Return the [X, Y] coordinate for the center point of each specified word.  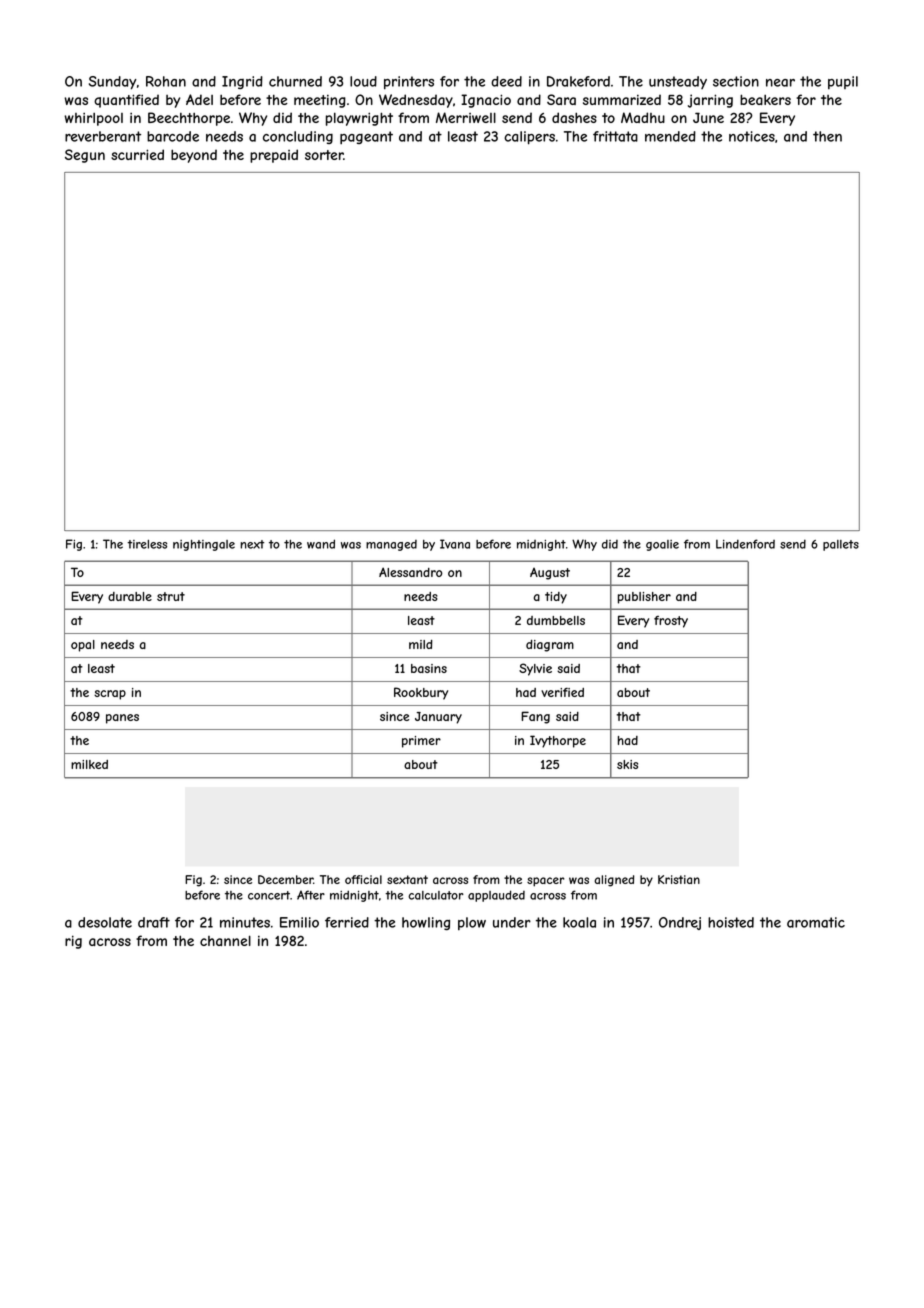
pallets [841, 545]
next [252, 544]
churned [295, 81]
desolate [105, 922]
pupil [843, 82]
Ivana [455, 544]
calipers [529, 138]
